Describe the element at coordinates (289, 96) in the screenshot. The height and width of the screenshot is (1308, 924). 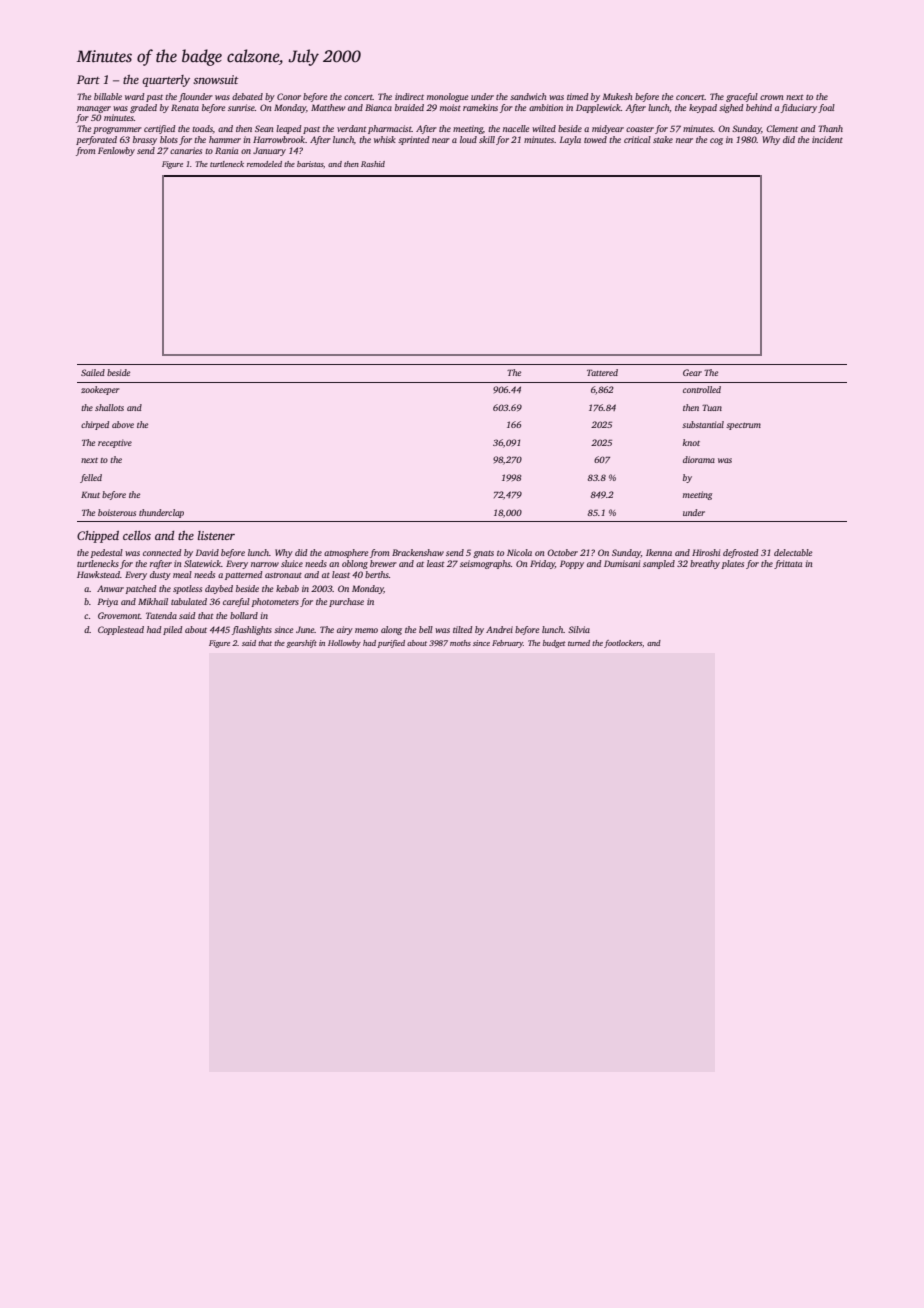
I see `Conor` at that location.
